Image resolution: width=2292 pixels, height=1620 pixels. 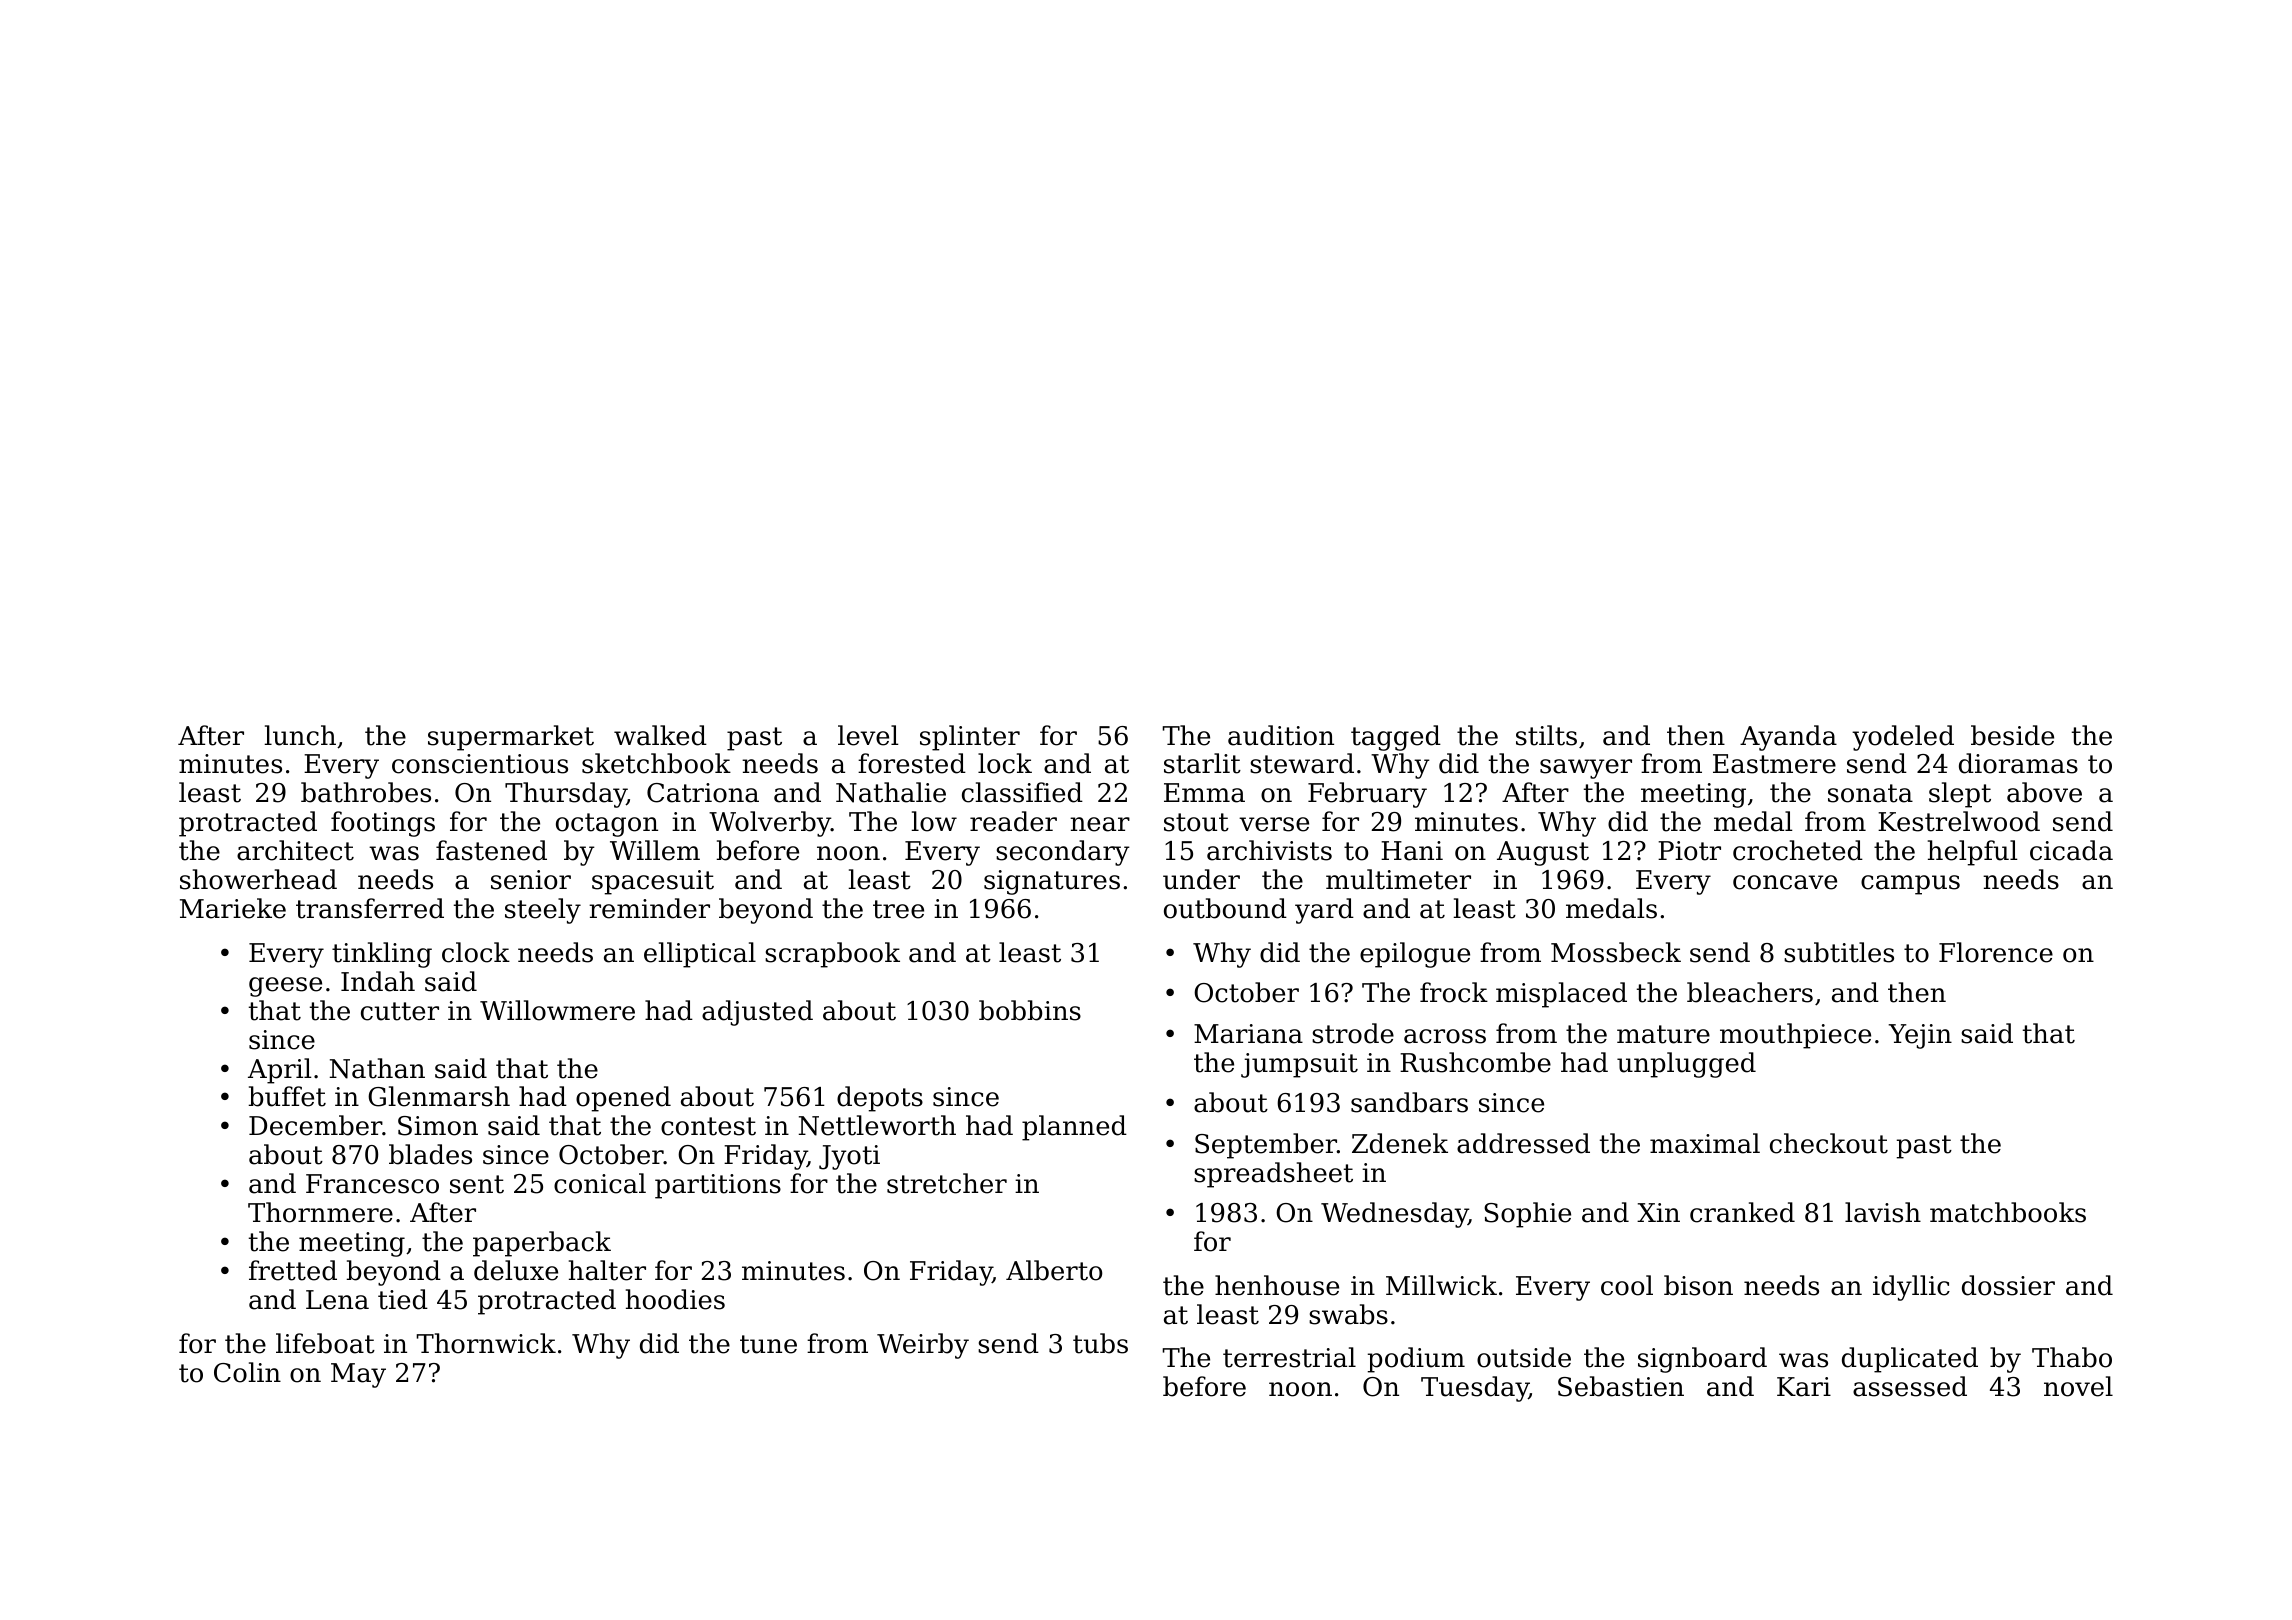 What do you see at coordinates (1910, 885) in the image?
I see `campus` at bounding box center [1910, 885].
